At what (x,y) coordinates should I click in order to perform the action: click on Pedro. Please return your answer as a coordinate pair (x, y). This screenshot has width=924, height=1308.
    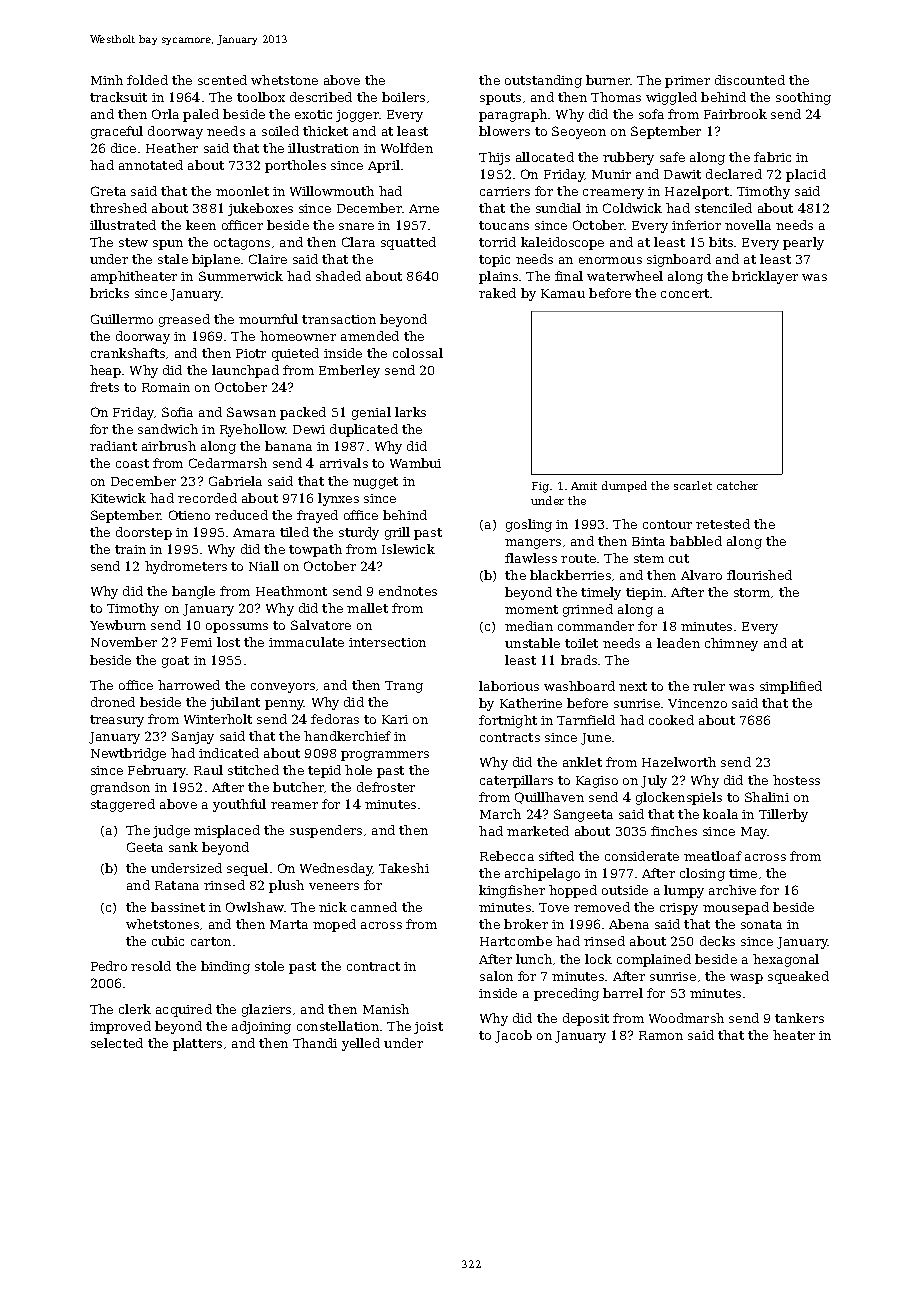
    Looking at the image, I should click on (109, 966).
